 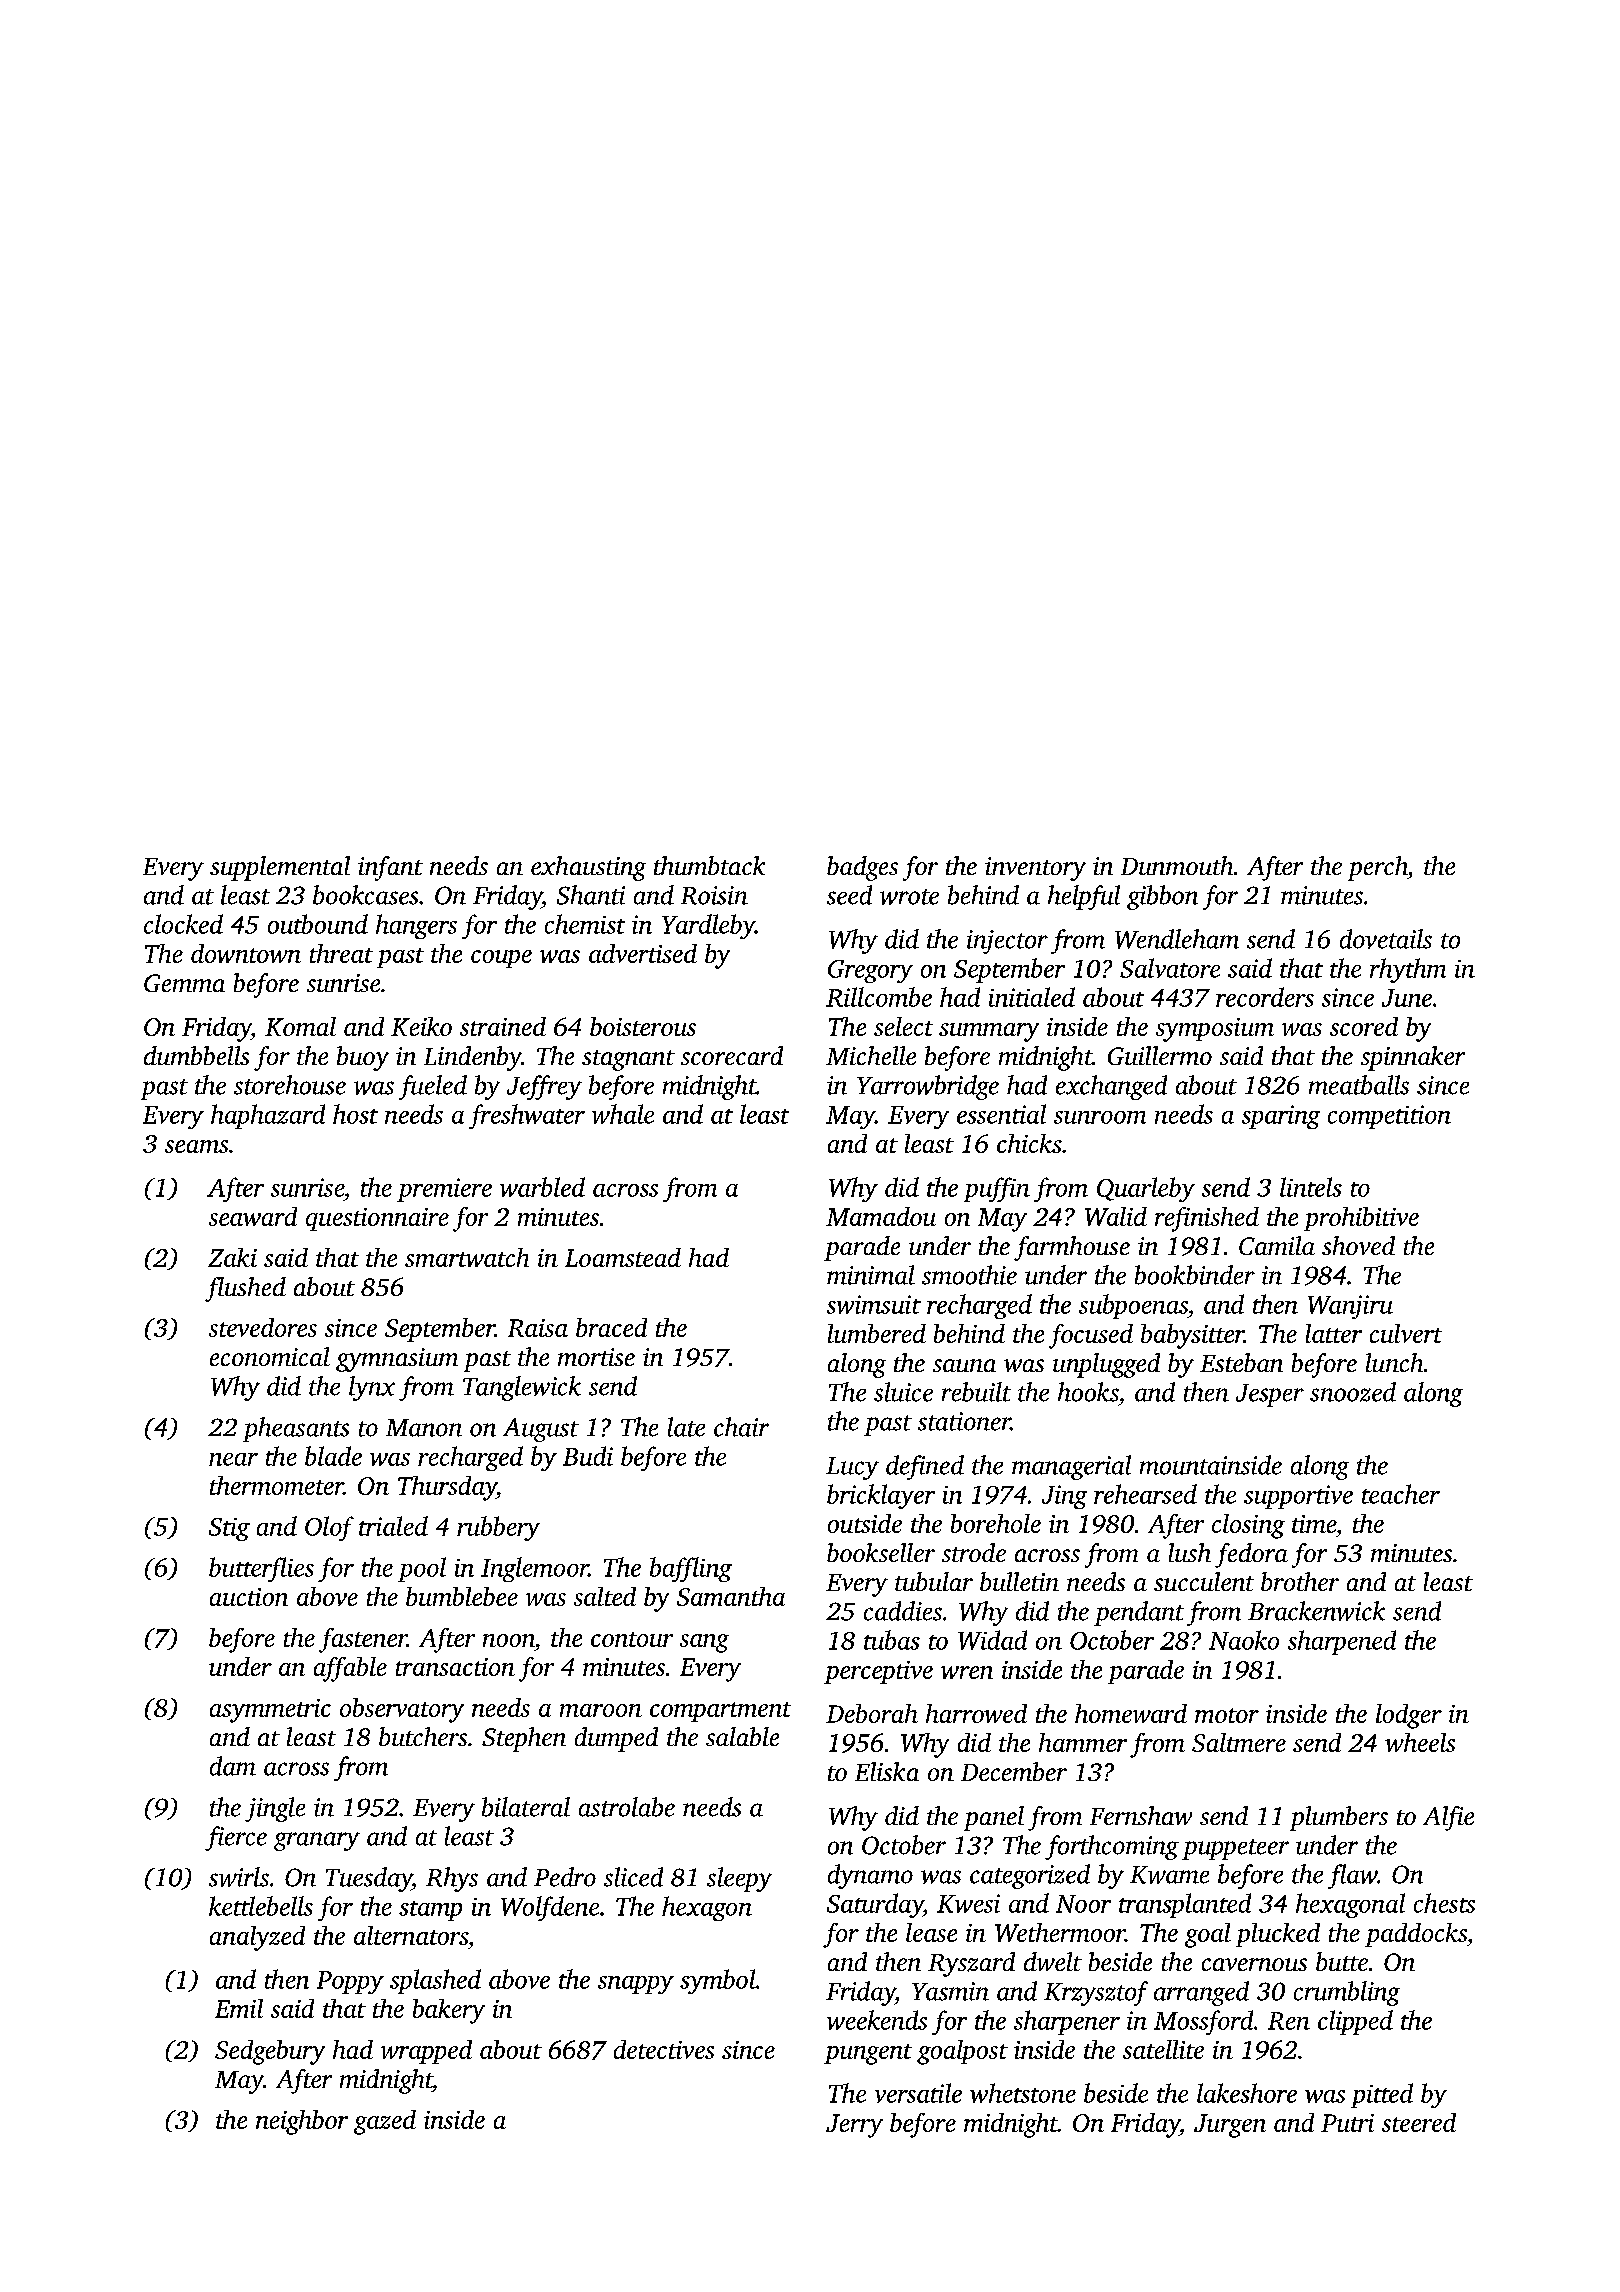 What do you see at coordinates (280, 868) in the document?
I see `supplemental` at bounding box center [280, 868].
